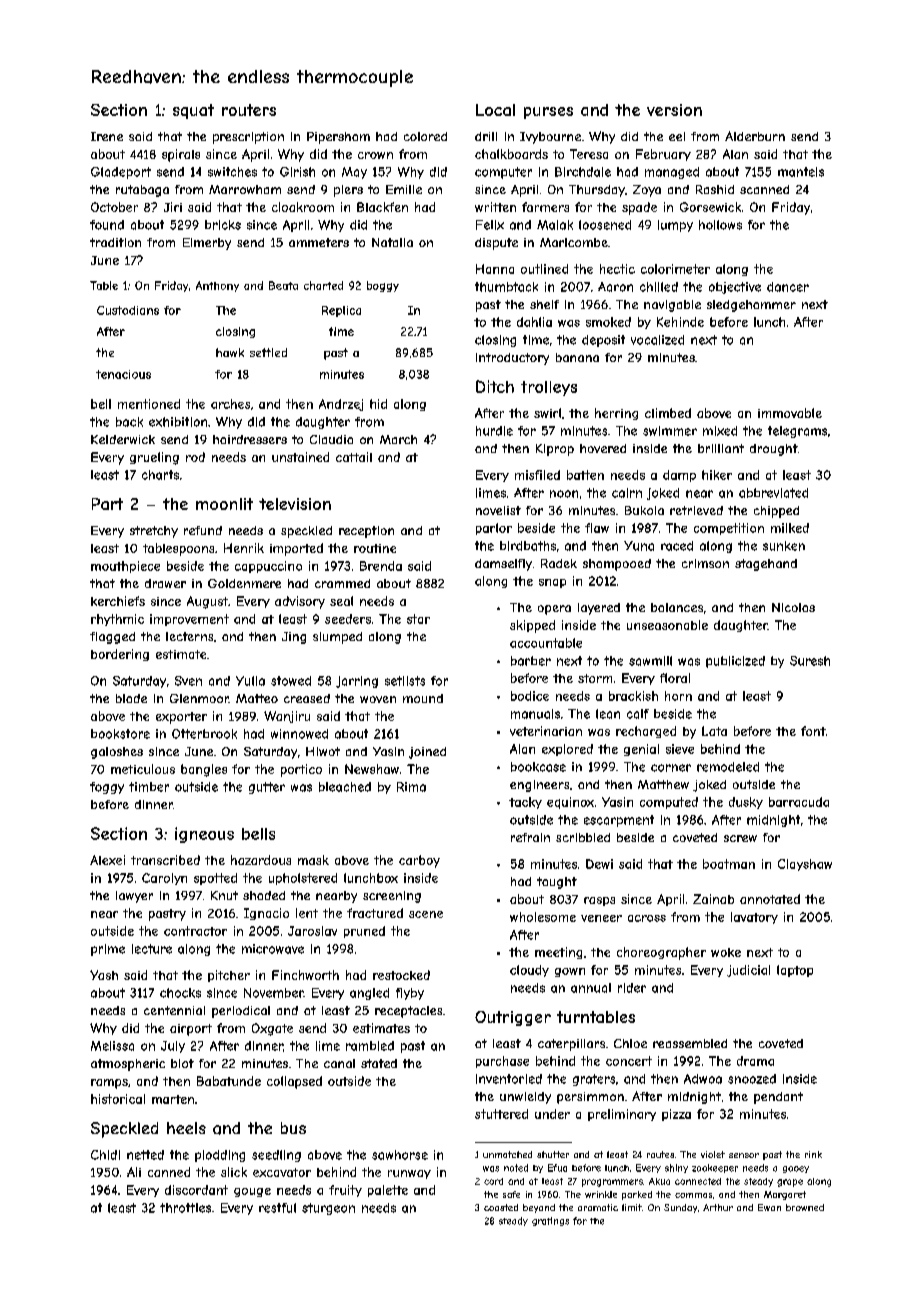 Image resolution: width=924 pixels, height=1308 pixels. What do you see at coordinates (583, 172) in the image?
I see `Birchdale` at bounding box center [583, 172].
